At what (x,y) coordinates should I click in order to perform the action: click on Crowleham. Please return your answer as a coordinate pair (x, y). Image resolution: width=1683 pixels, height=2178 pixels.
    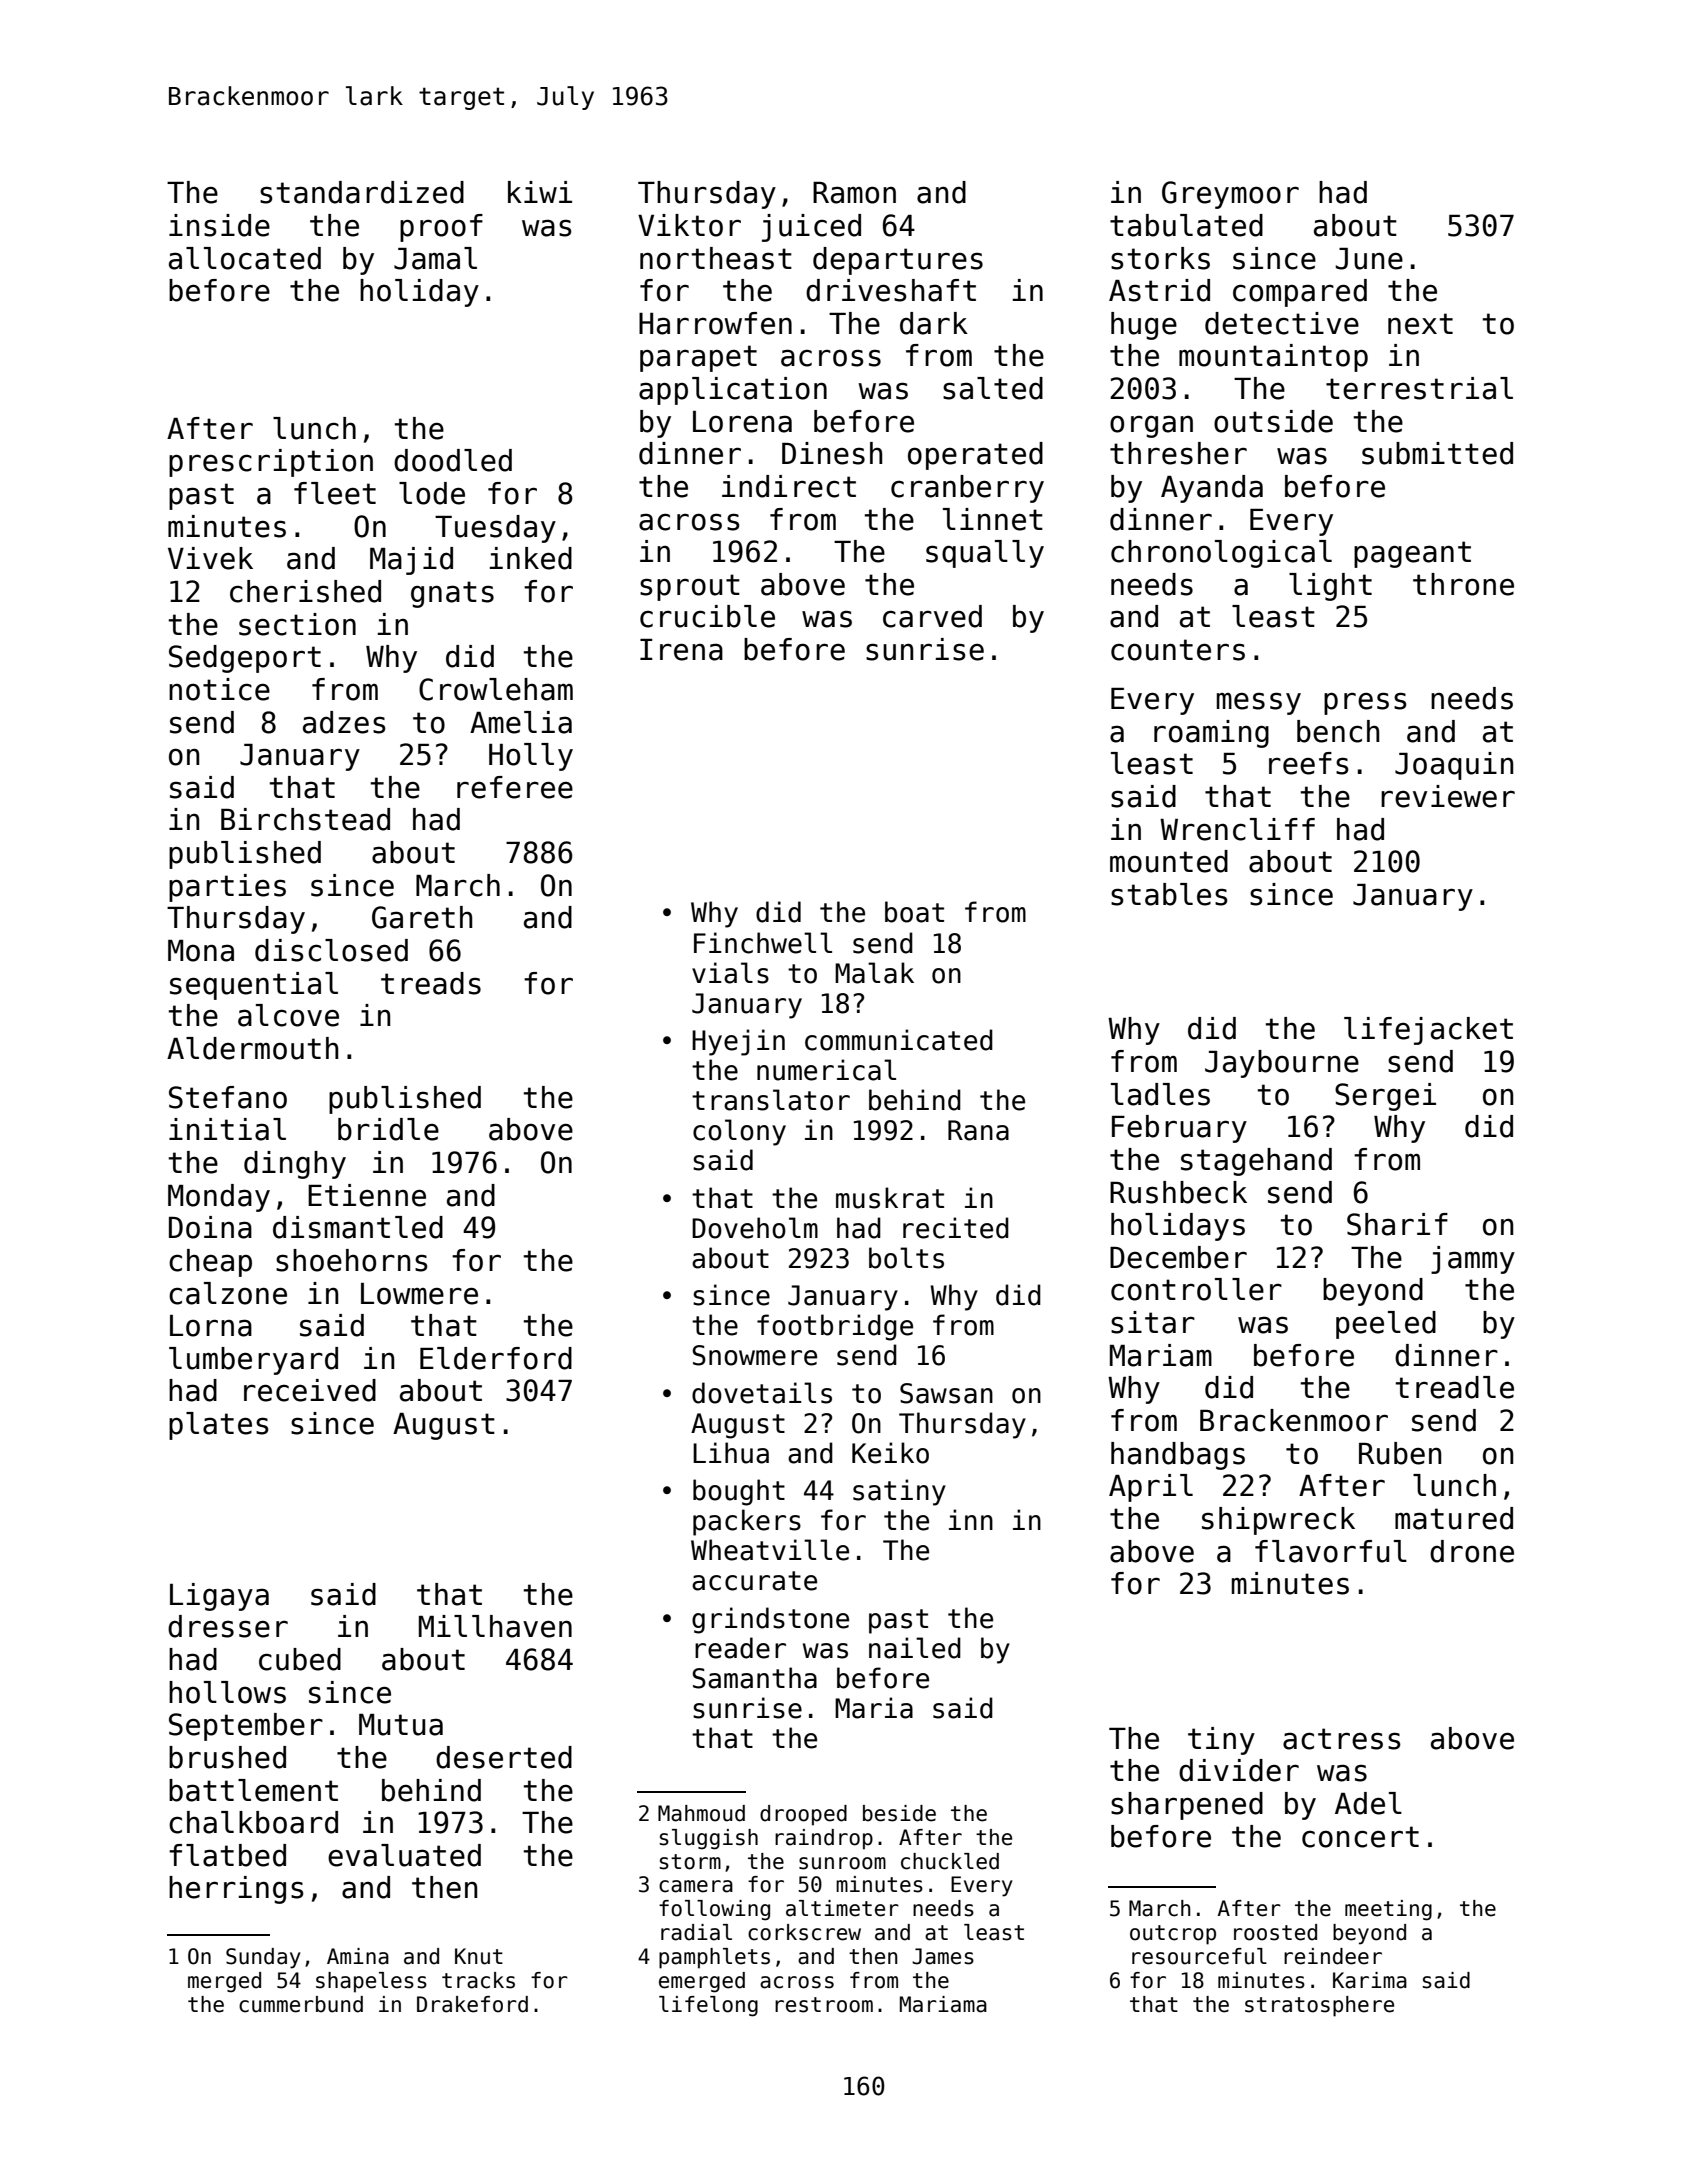
    Looking at the image, I should click on (496, 689).
